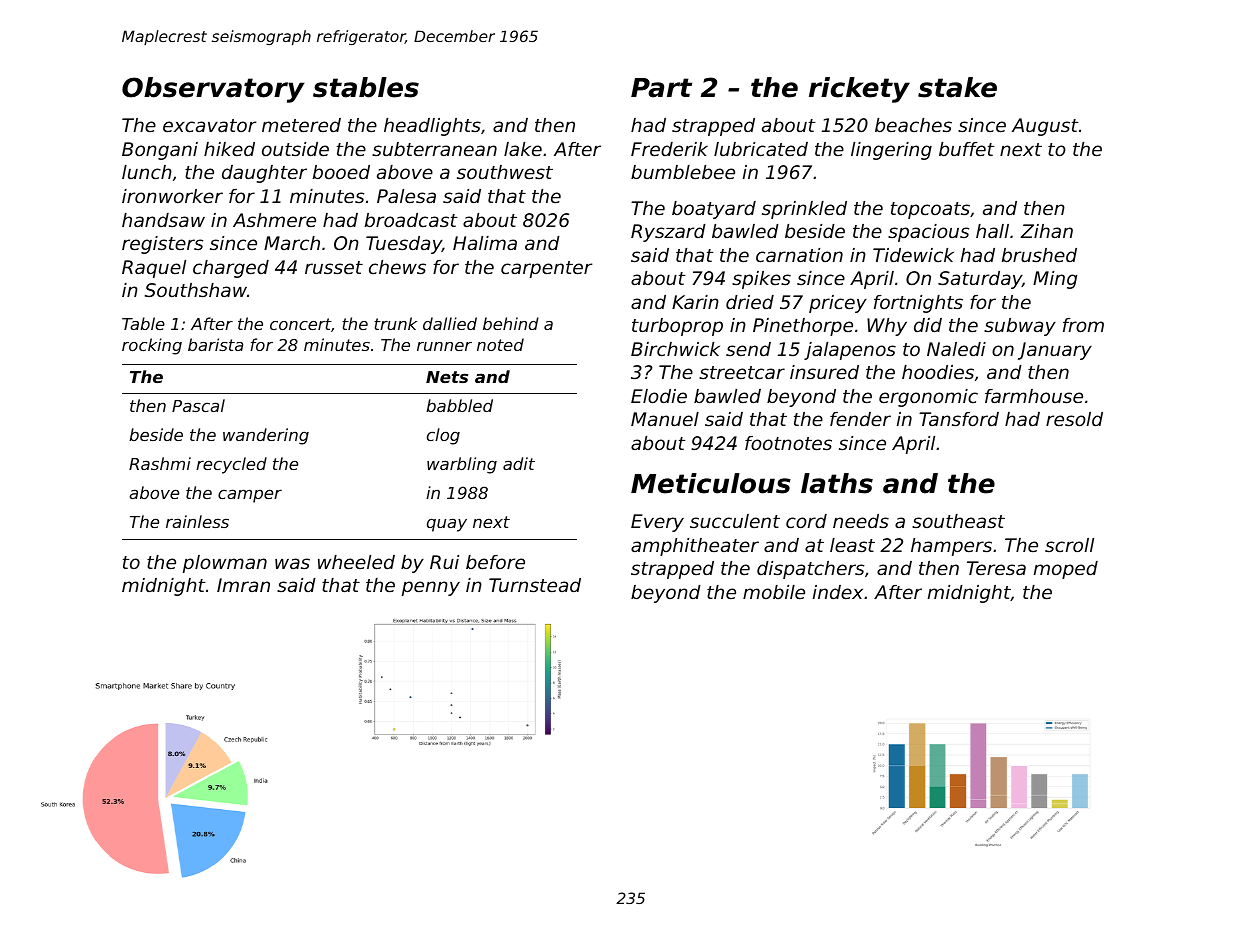  Describe the element at coordinates (1034, 396) in the screenshot. I see `farmhouse` at that location.
